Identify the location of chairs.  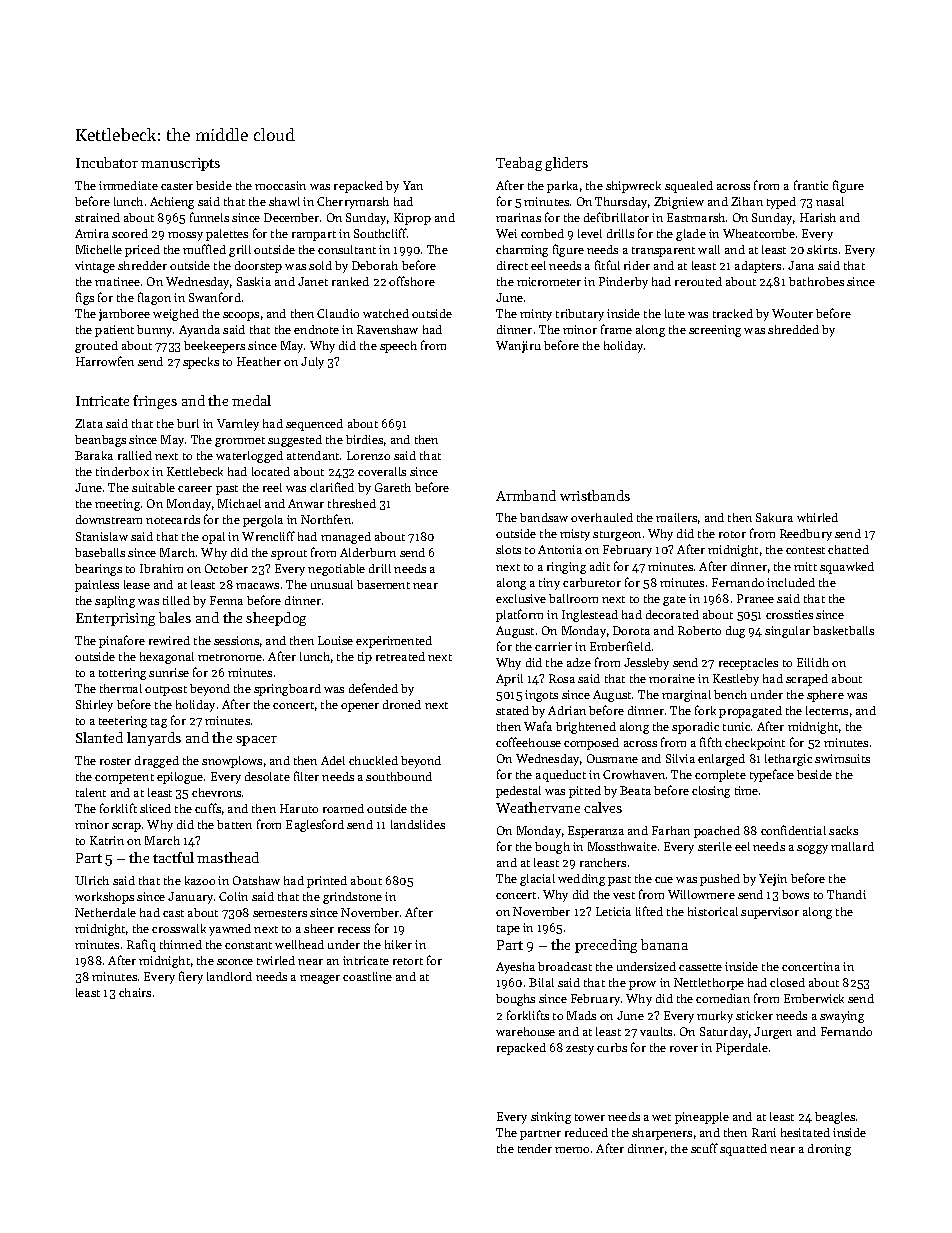
(135, 992).
